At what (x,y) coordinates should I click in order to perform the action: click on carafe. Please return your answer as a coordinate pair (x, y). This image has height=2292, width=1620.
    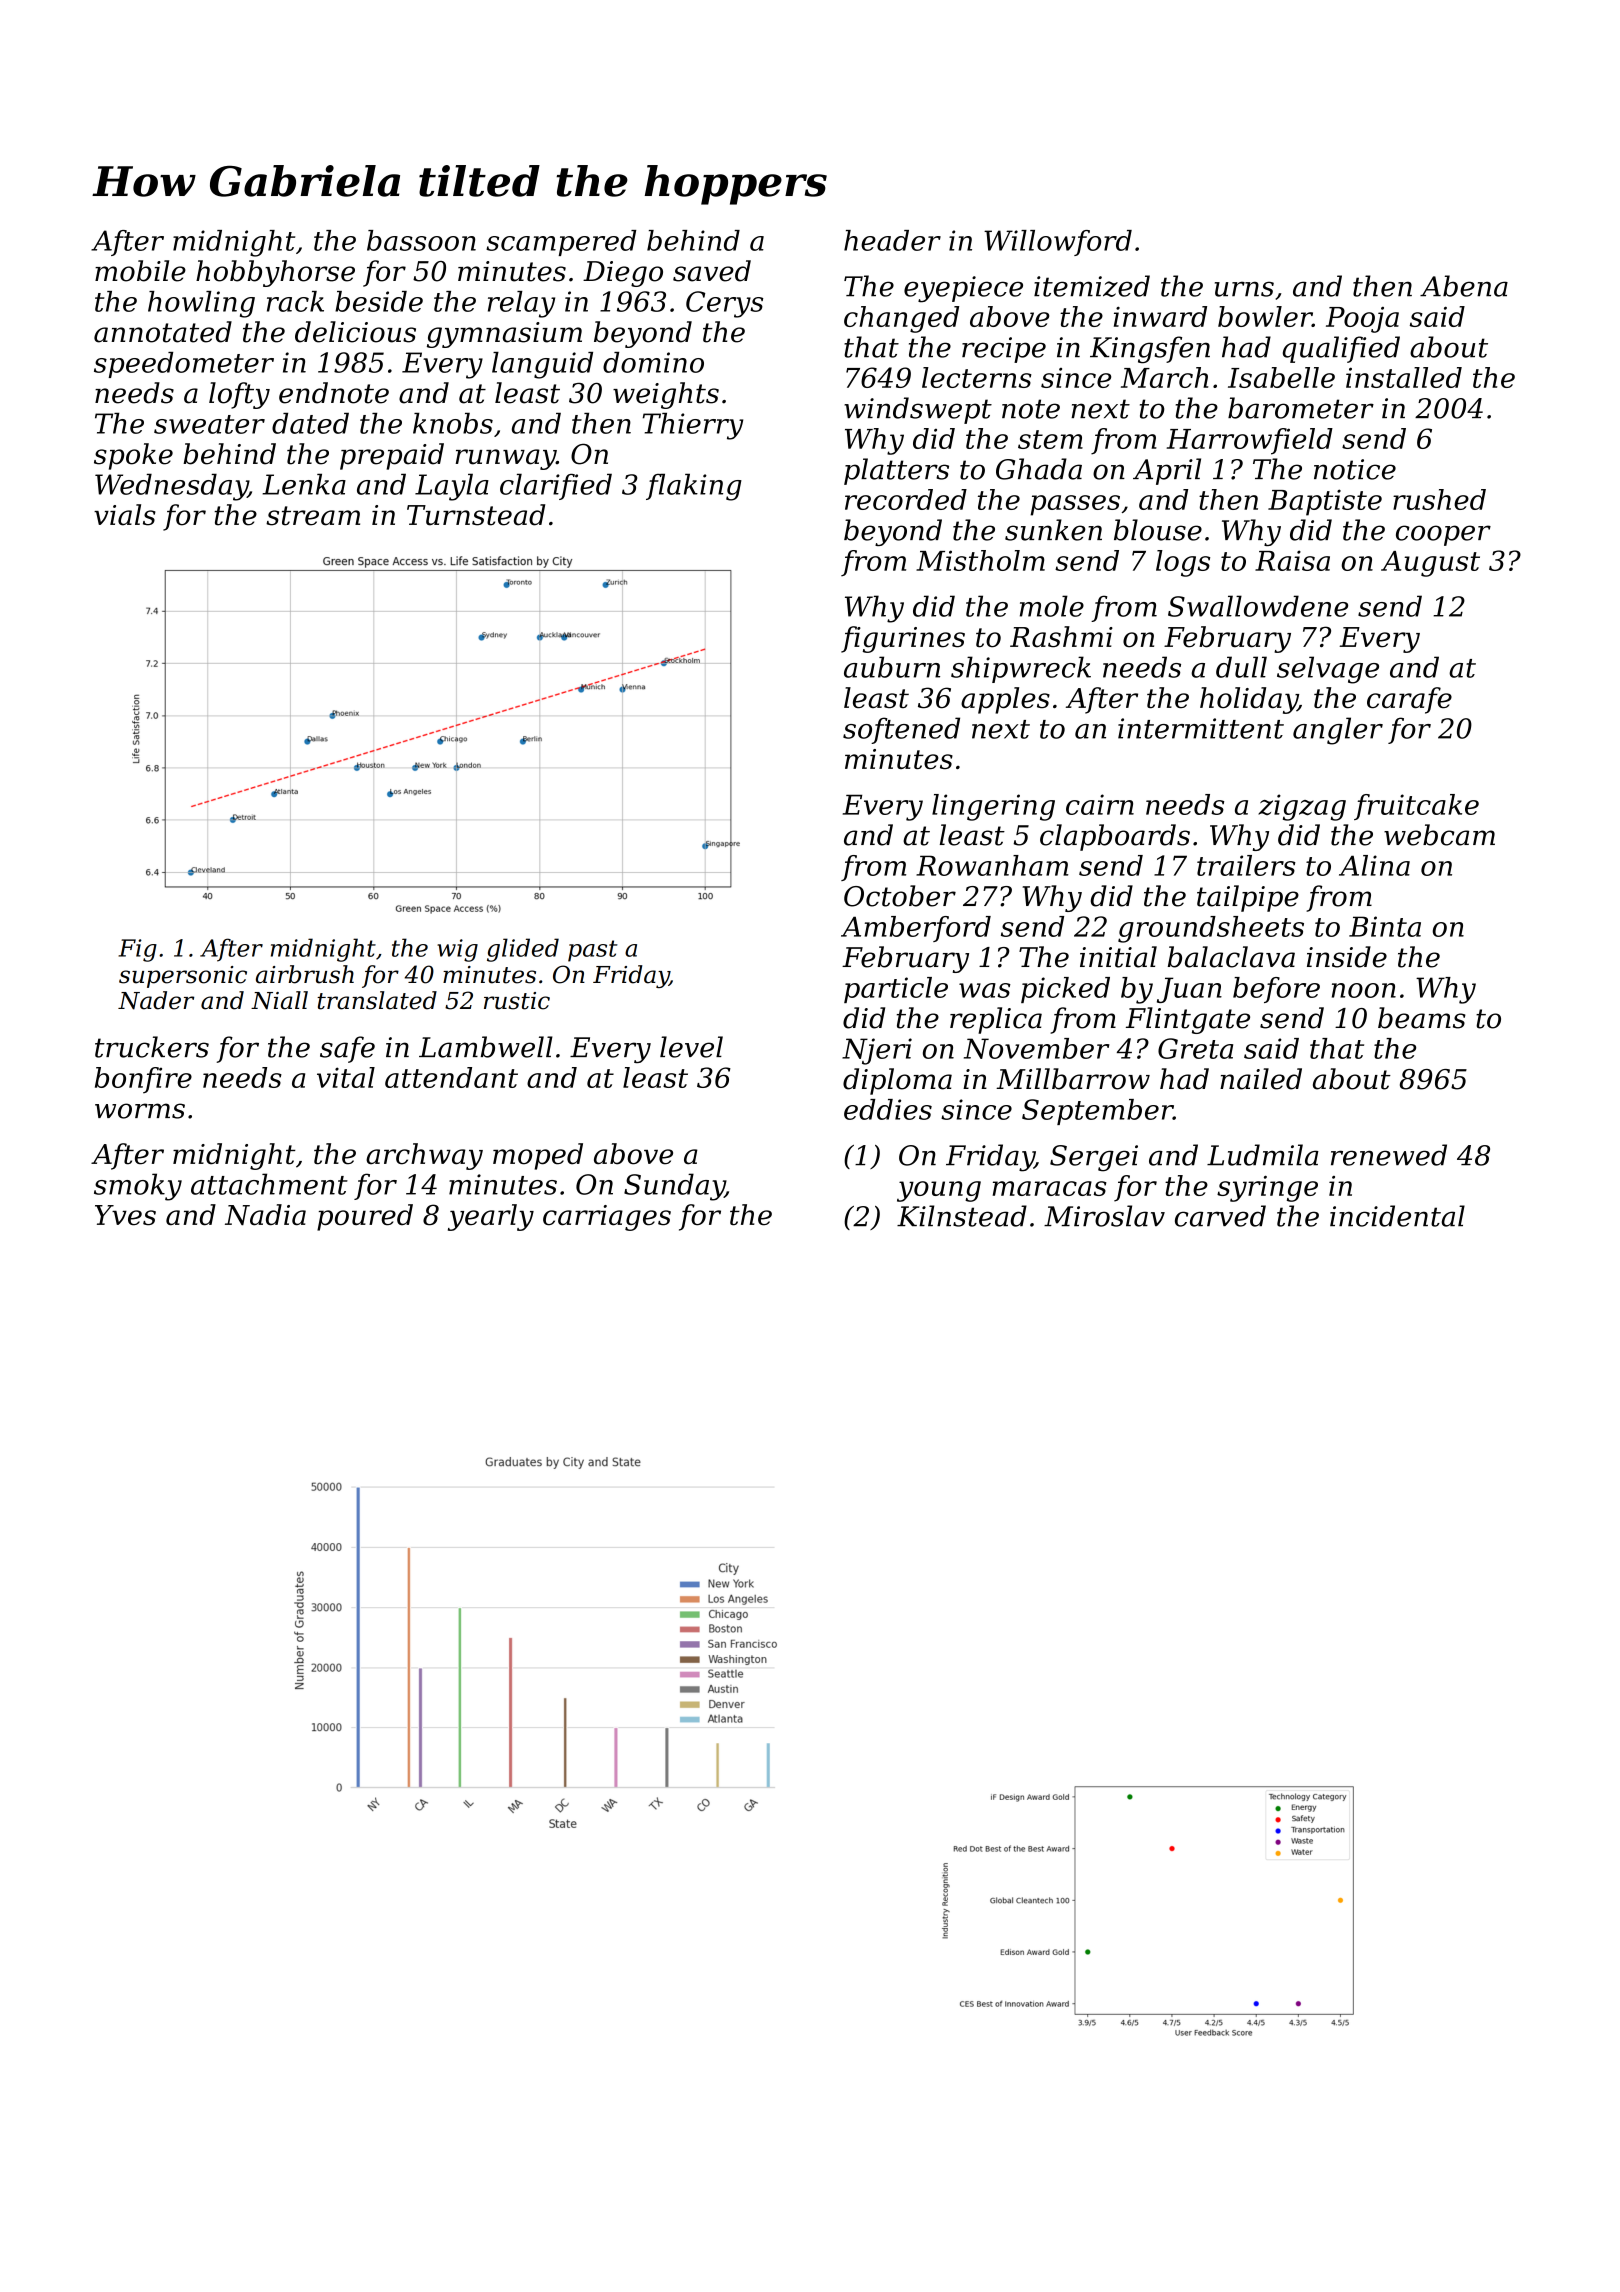
    Looking at the image, I should click on (1409, 700).
